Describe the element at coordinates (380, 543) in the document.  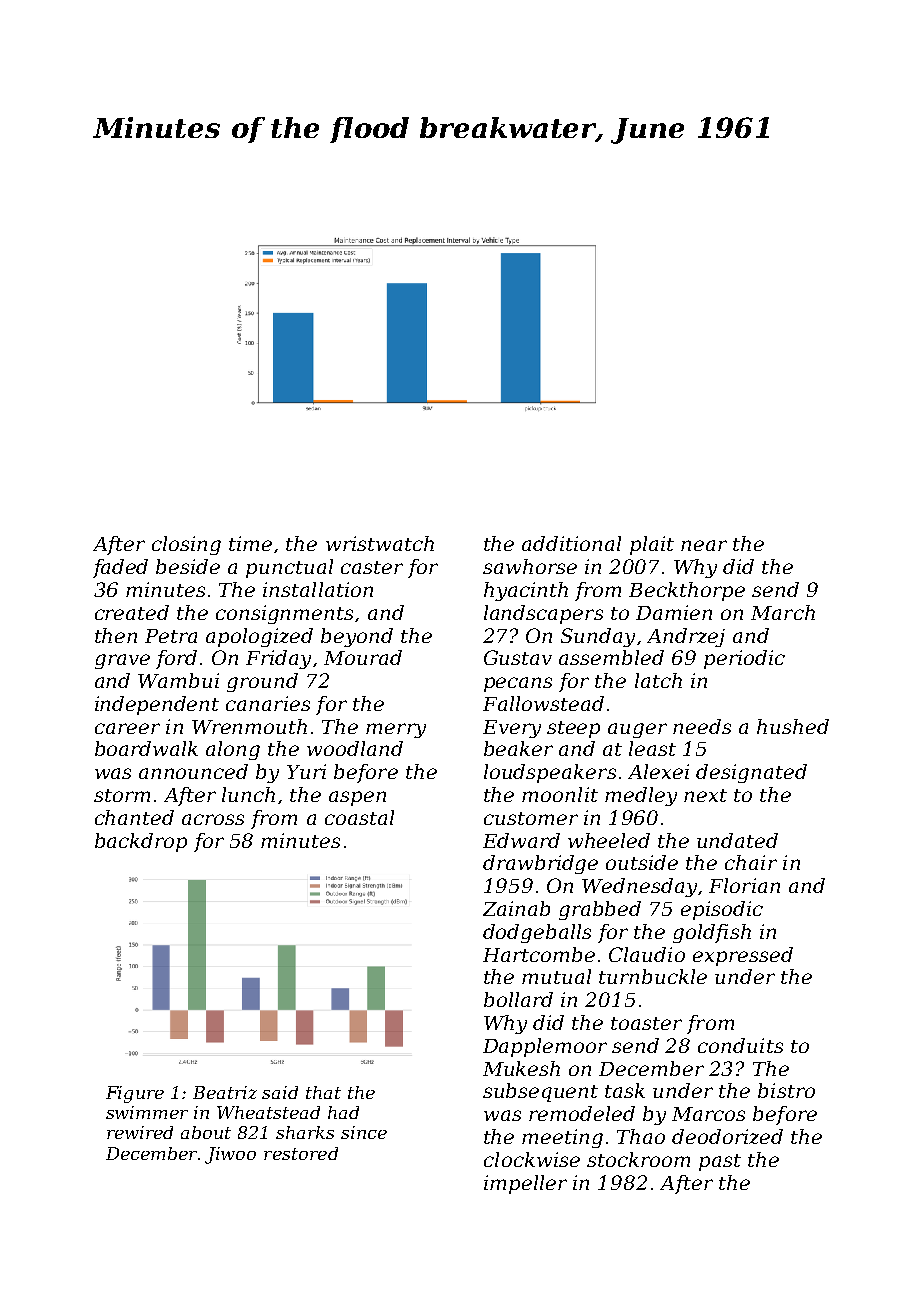
I see `wristwatch` at that location.
